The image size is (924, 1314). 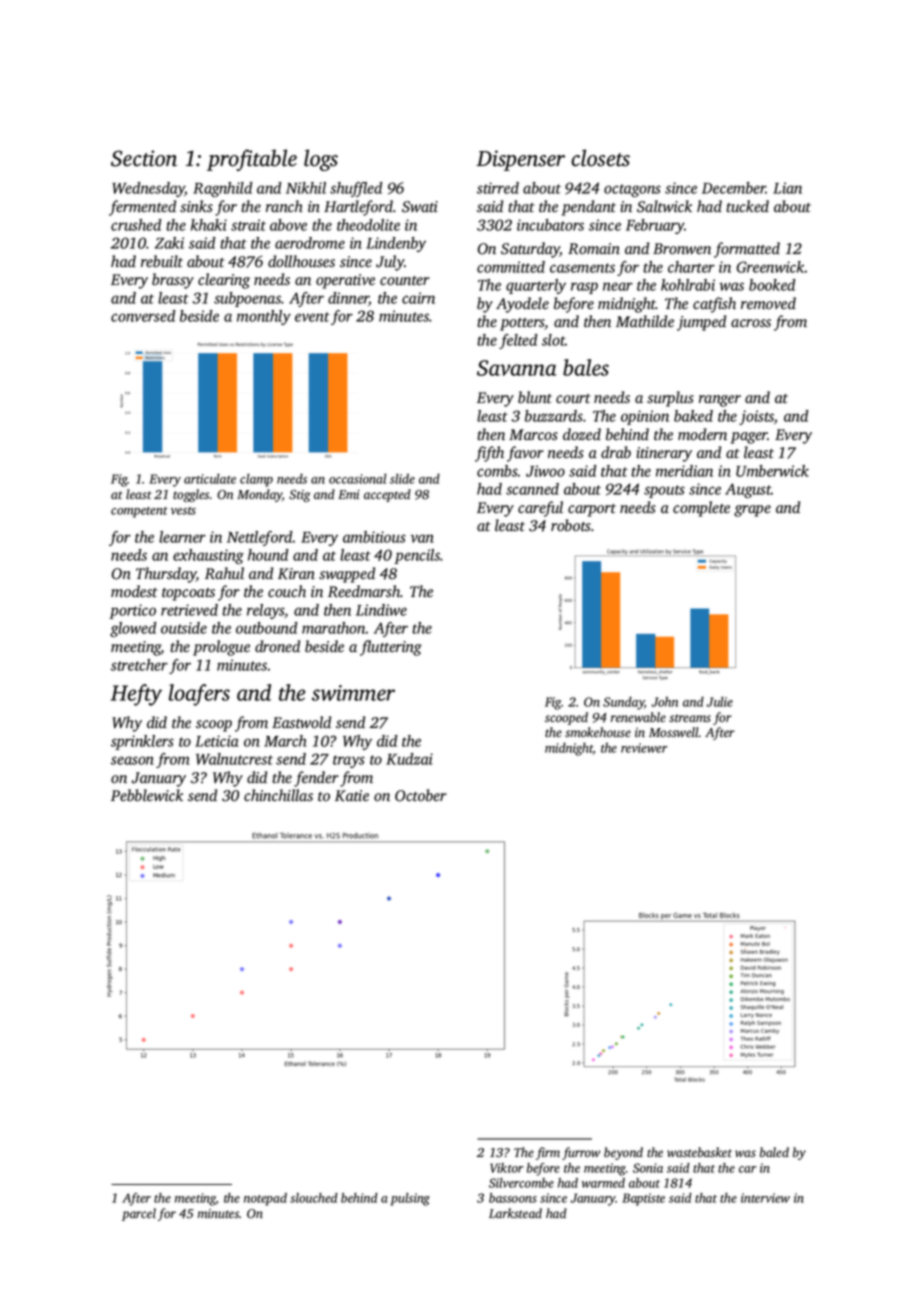 What do you see at coordinates (139, 665) in the screenshot?
I see `stretcher` at bounding box center [139, 665].
